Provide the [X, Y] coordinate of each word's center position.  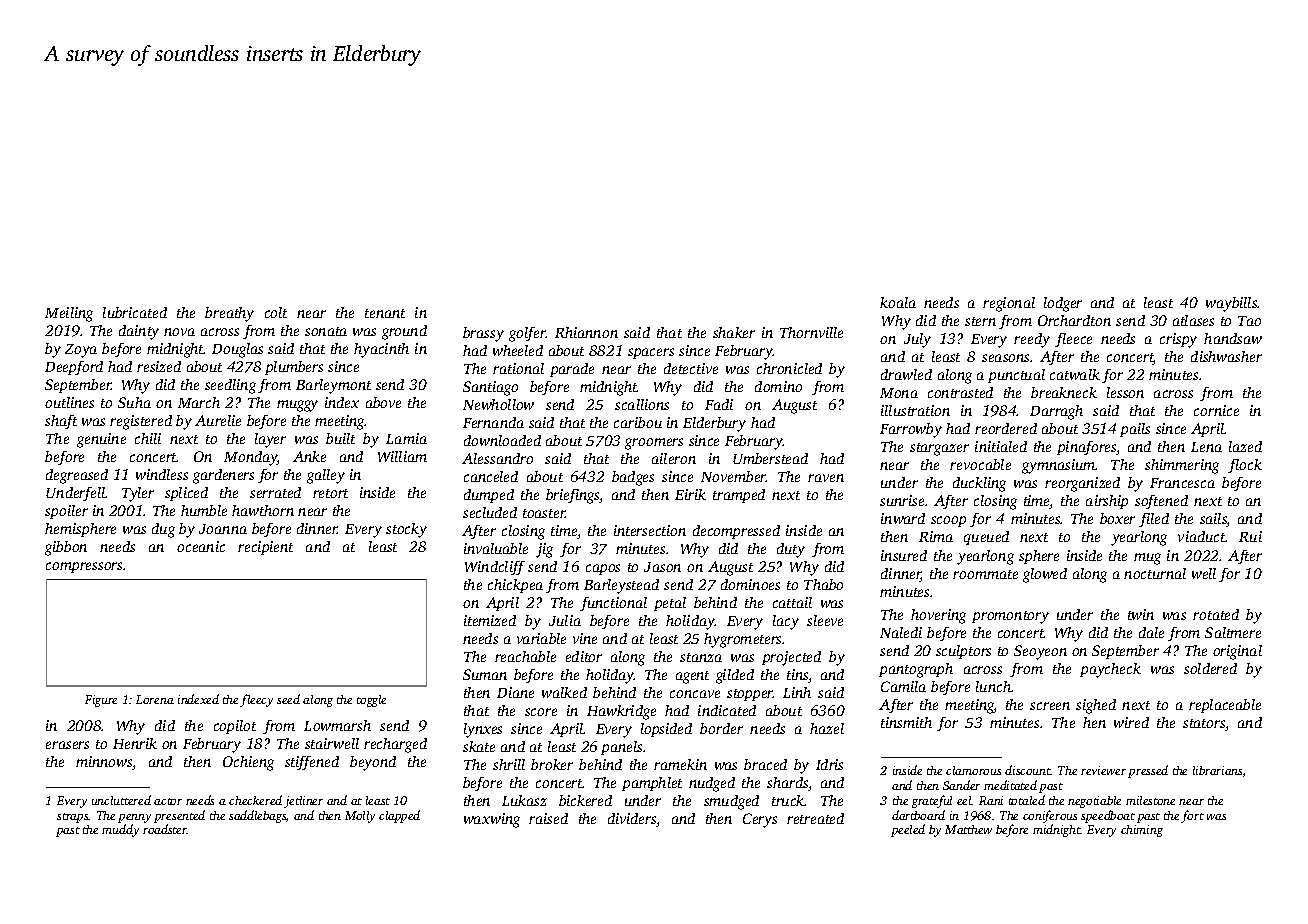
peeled [908, 830]
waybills [1232, 304]
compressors [85, 567]
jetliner [303, 802]
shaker [734, 332]
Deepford [74, 368]
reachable [525, 656]
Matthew [968, 829]
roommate [985, 574]
